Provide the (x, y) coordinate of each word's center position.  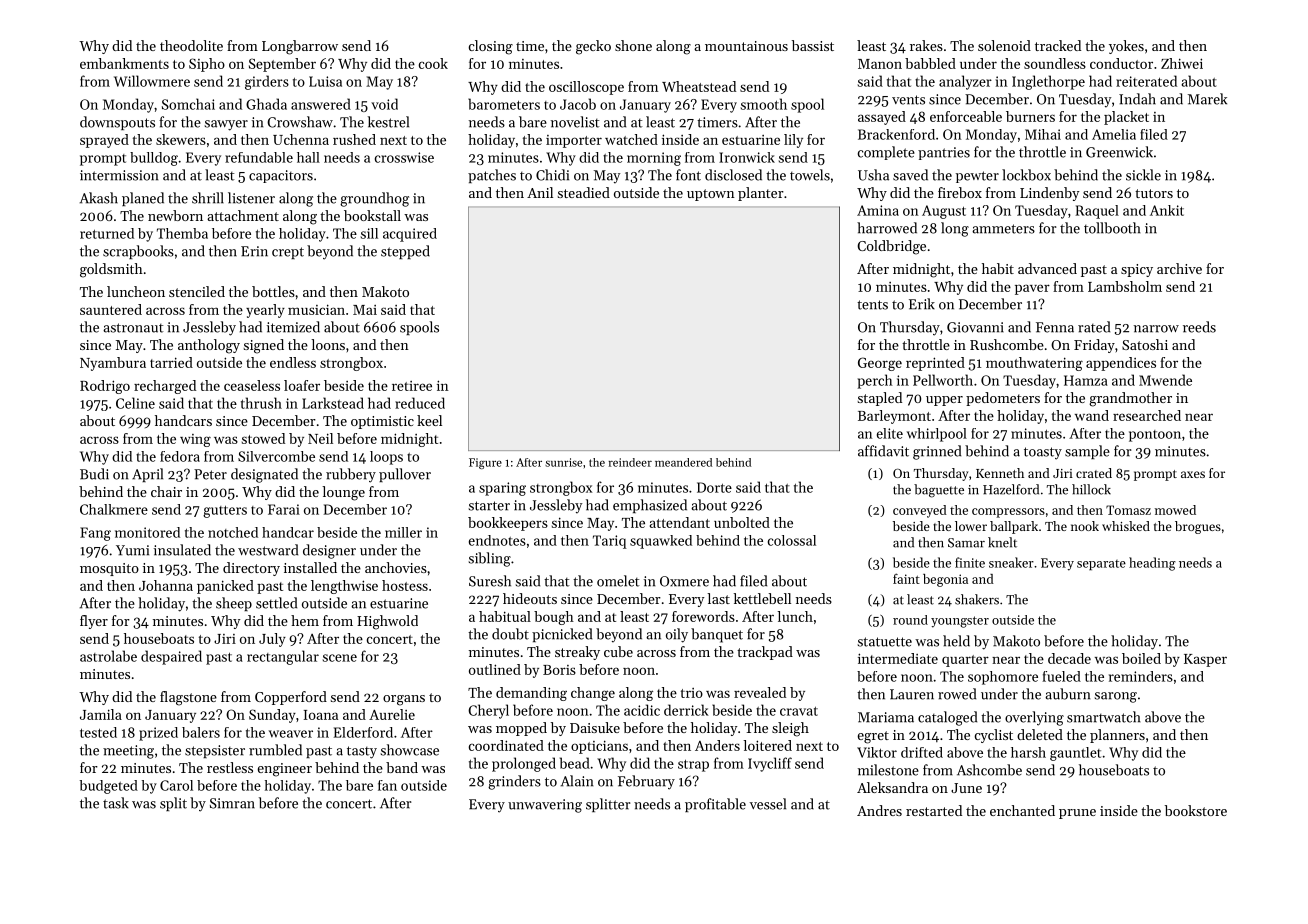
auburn (1067, 694)
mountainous (746, 46)
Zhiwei (1182, 63)
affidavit (883, 451)
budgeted (109, 787)
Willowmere (152, 81)
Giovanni (975, 327)
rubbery (351, 475)
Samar (966, 543)
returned (107, 233)
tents (872, 305)
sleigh (790, 729)
